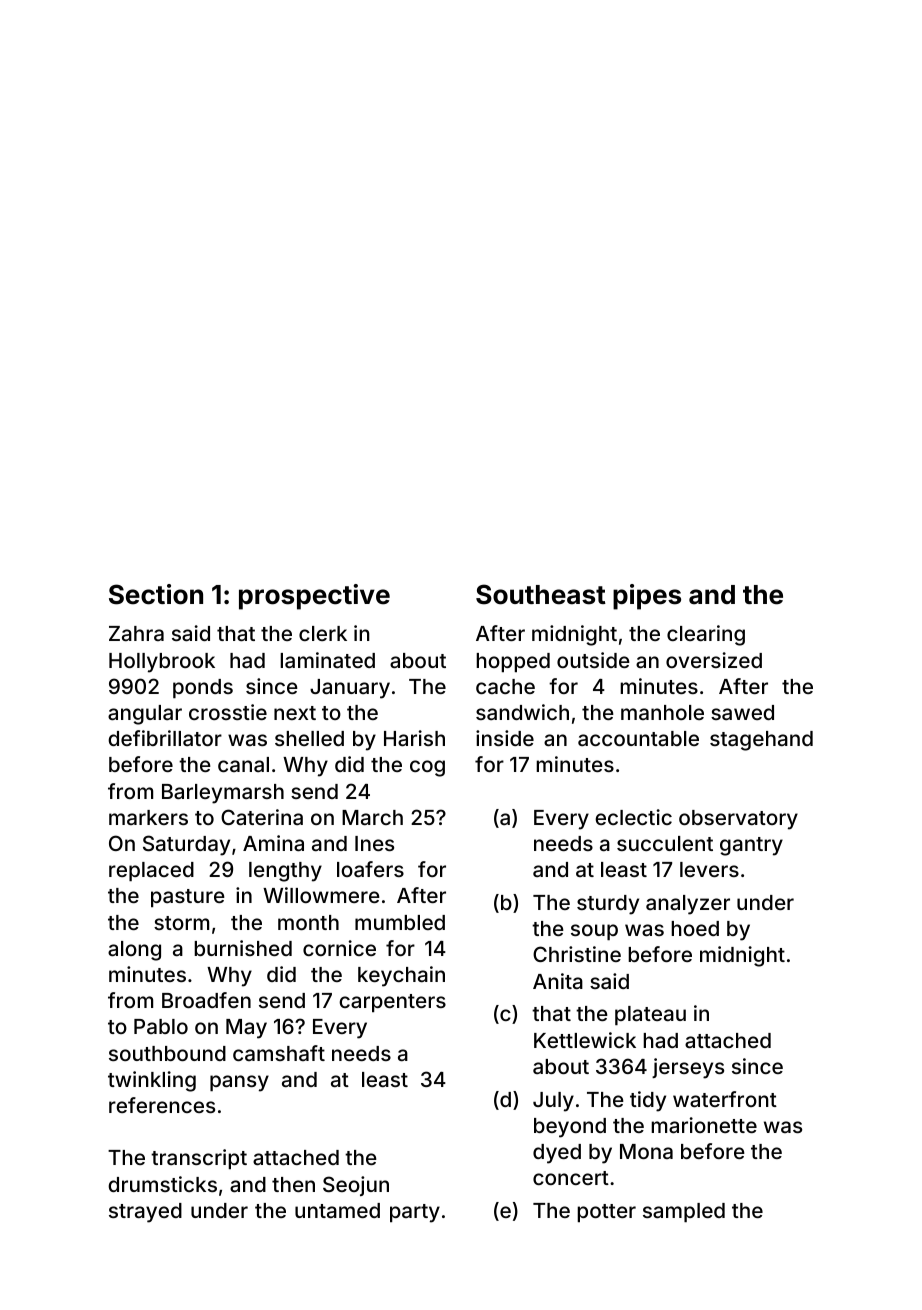 The height and width of the image is (1310, 922). Describe the element at coordinates (415, 1213) in the image. I see `party` at that location.
